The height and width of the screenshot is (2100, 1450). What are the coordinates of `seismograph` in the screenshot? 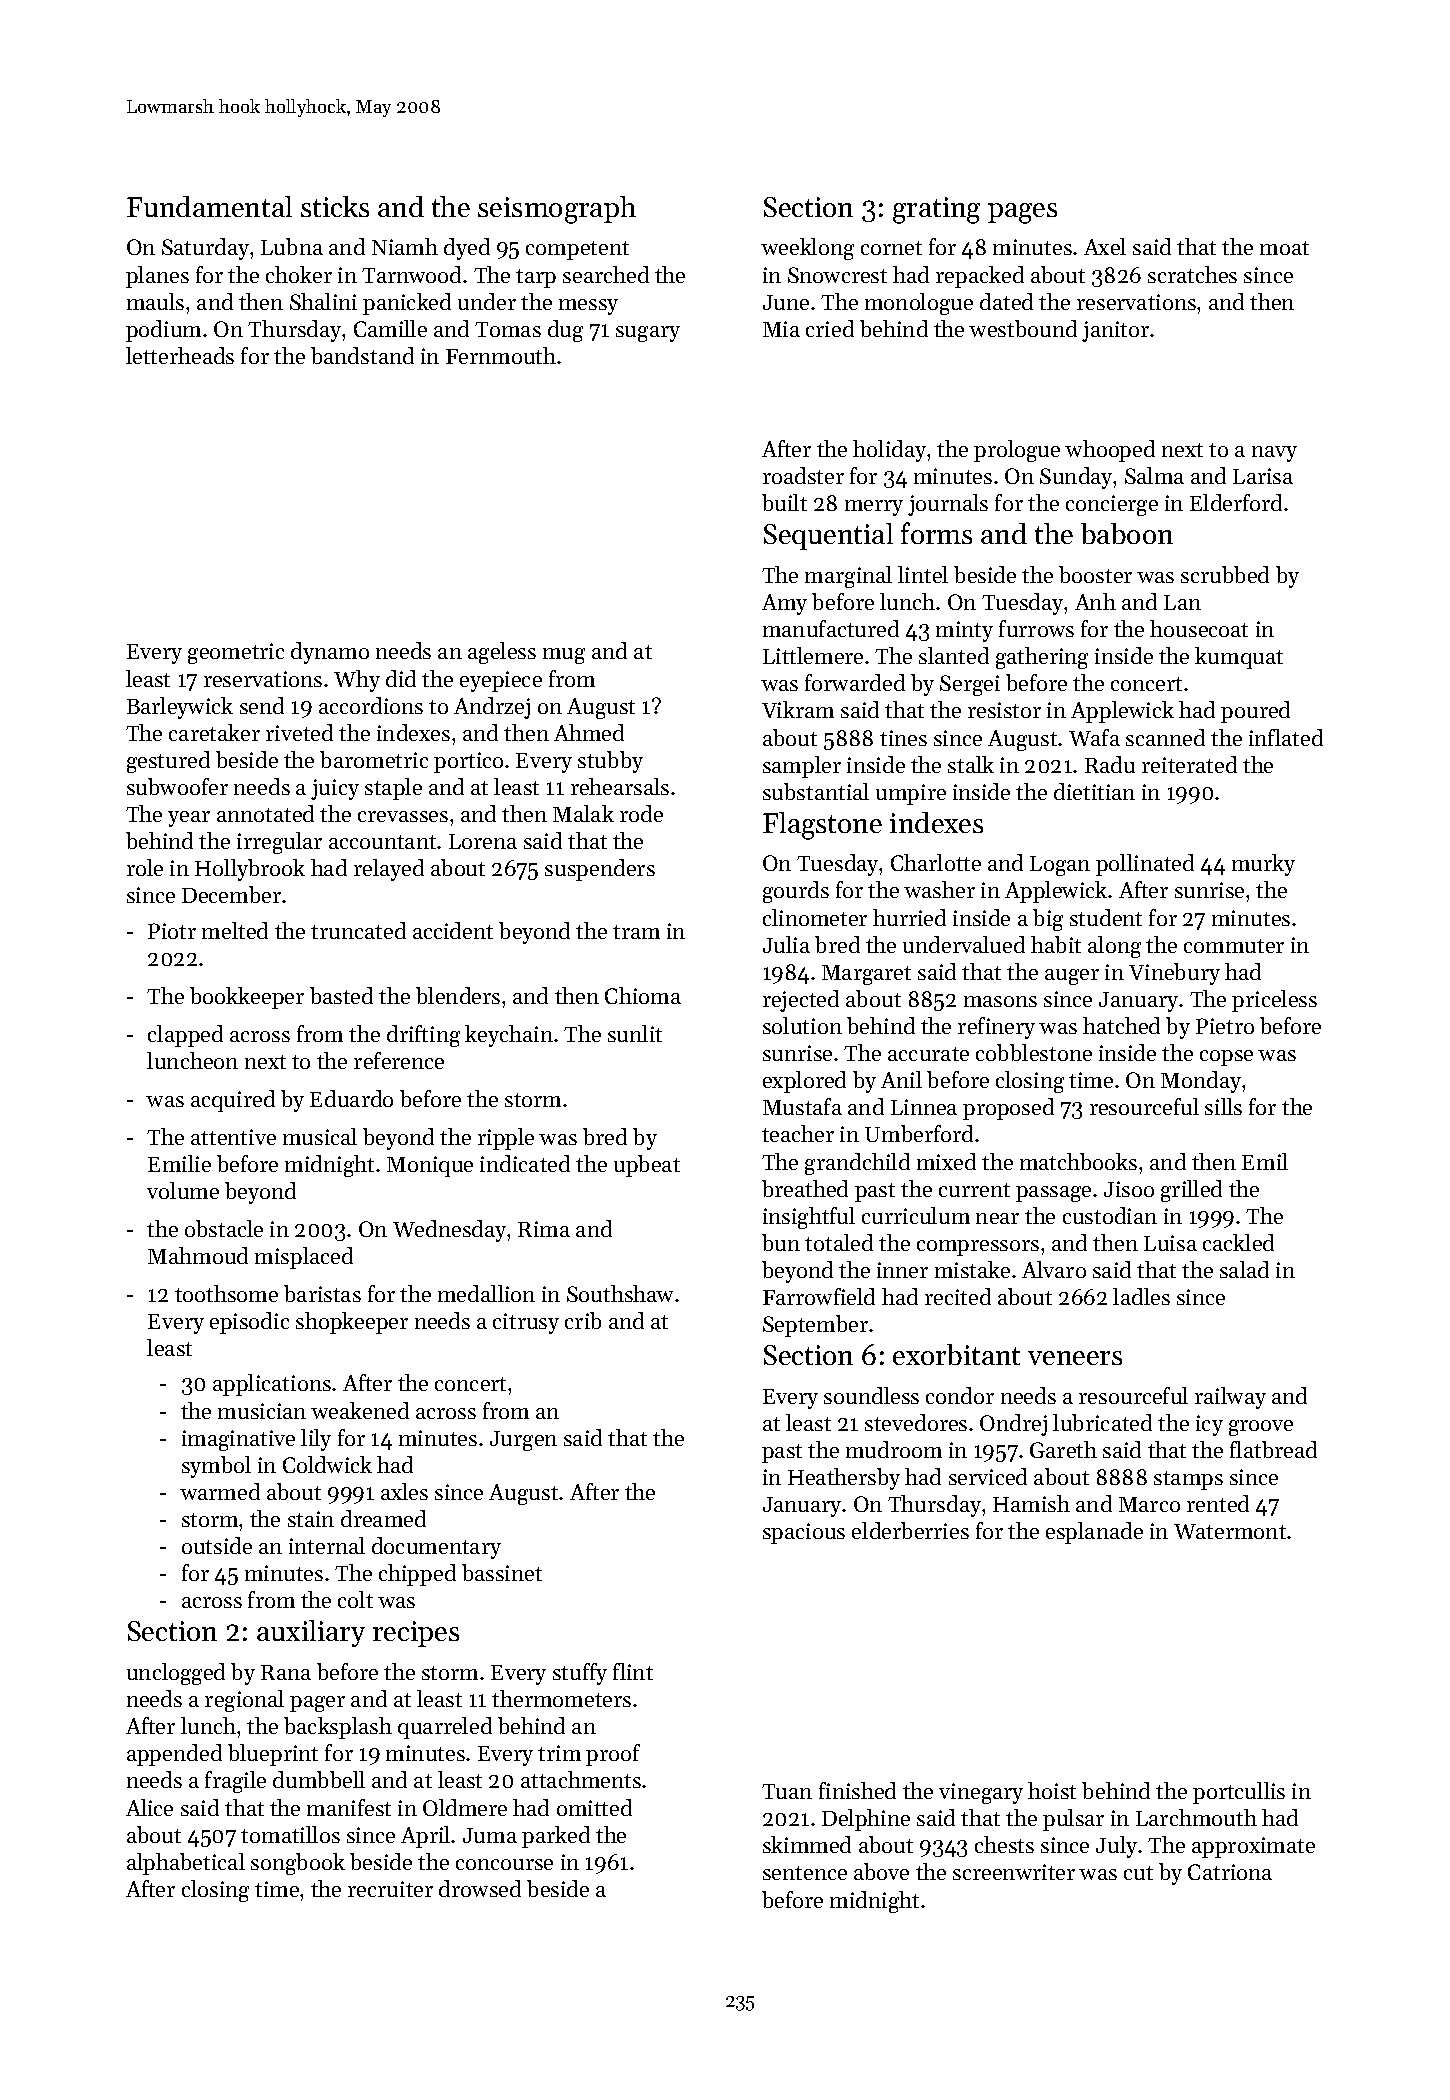 It's located at (557, 210).
